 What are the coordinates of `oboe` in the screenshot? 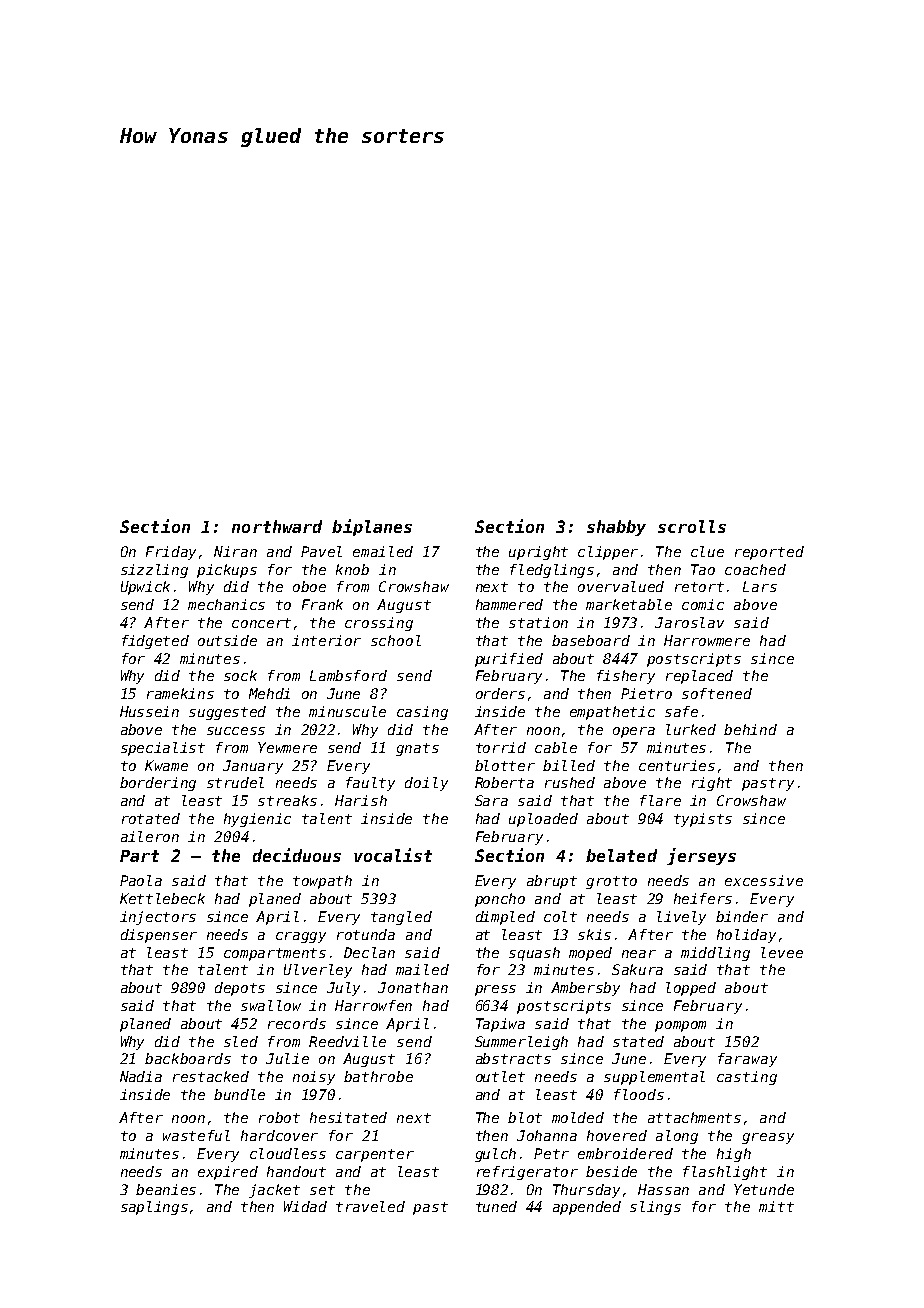 It's located at (309, 586).
